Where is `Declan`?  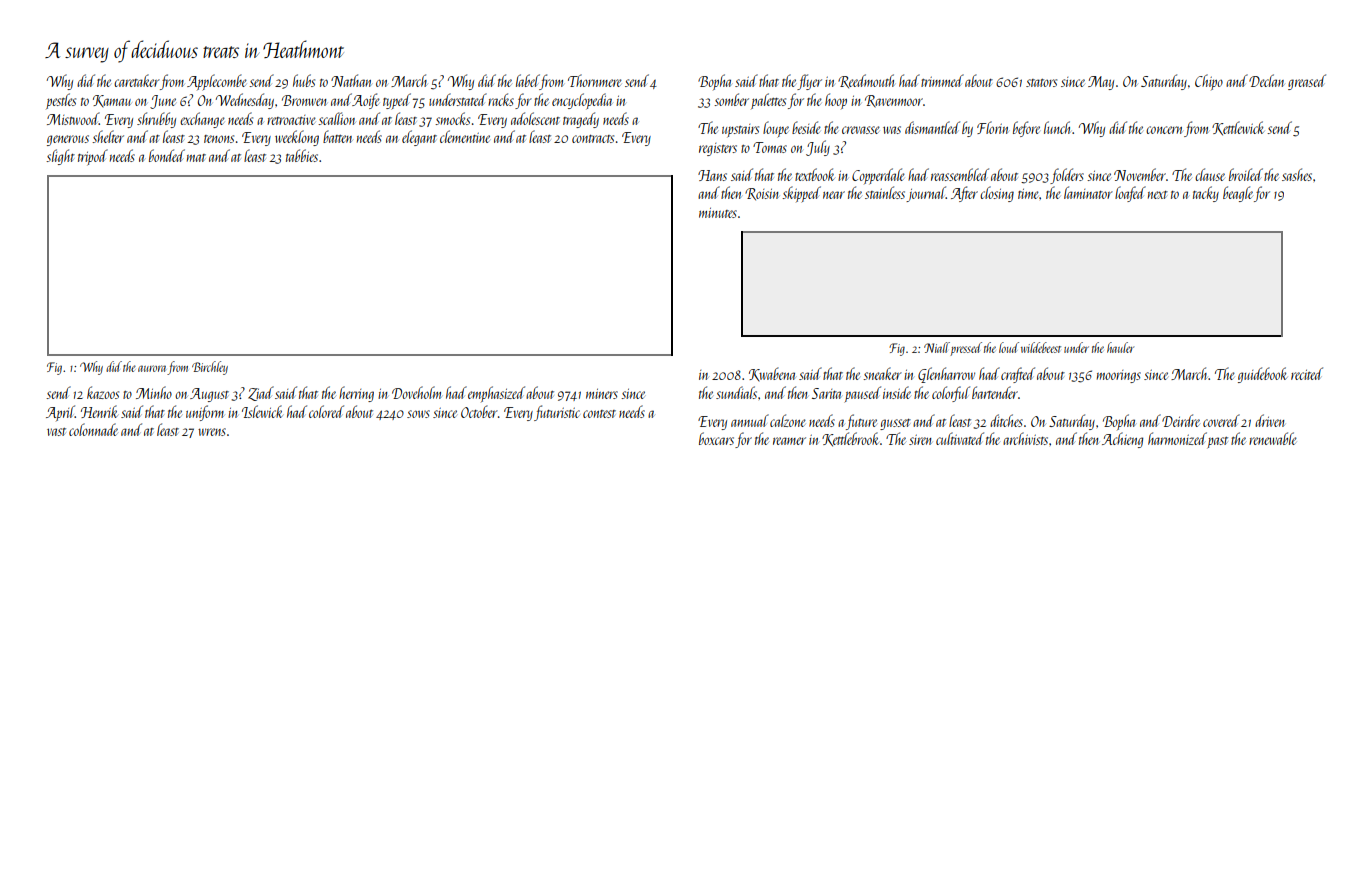
Declan is located at coordinates (1266, 80).
